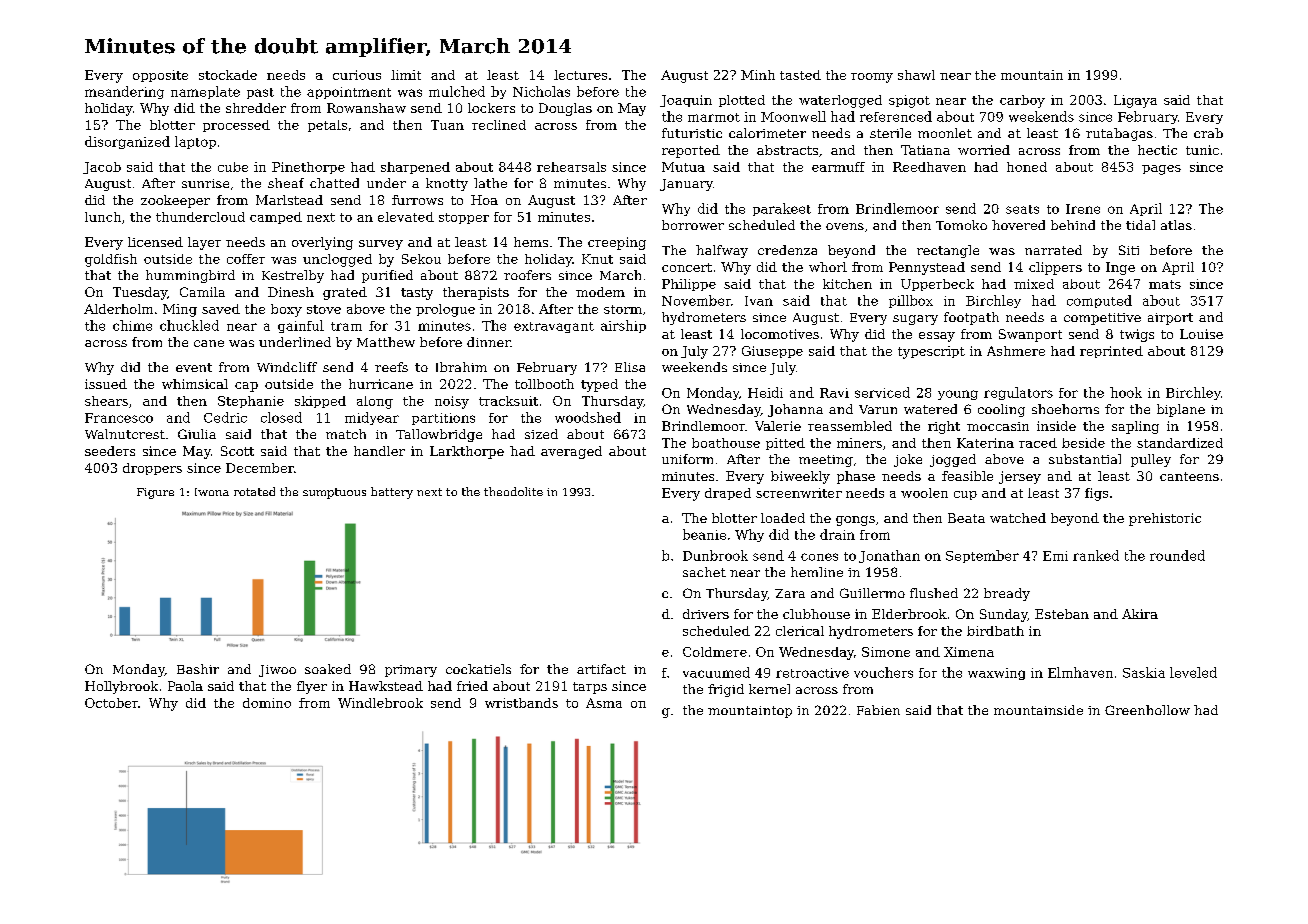  I want to click on meandering, so click(124, 92).
